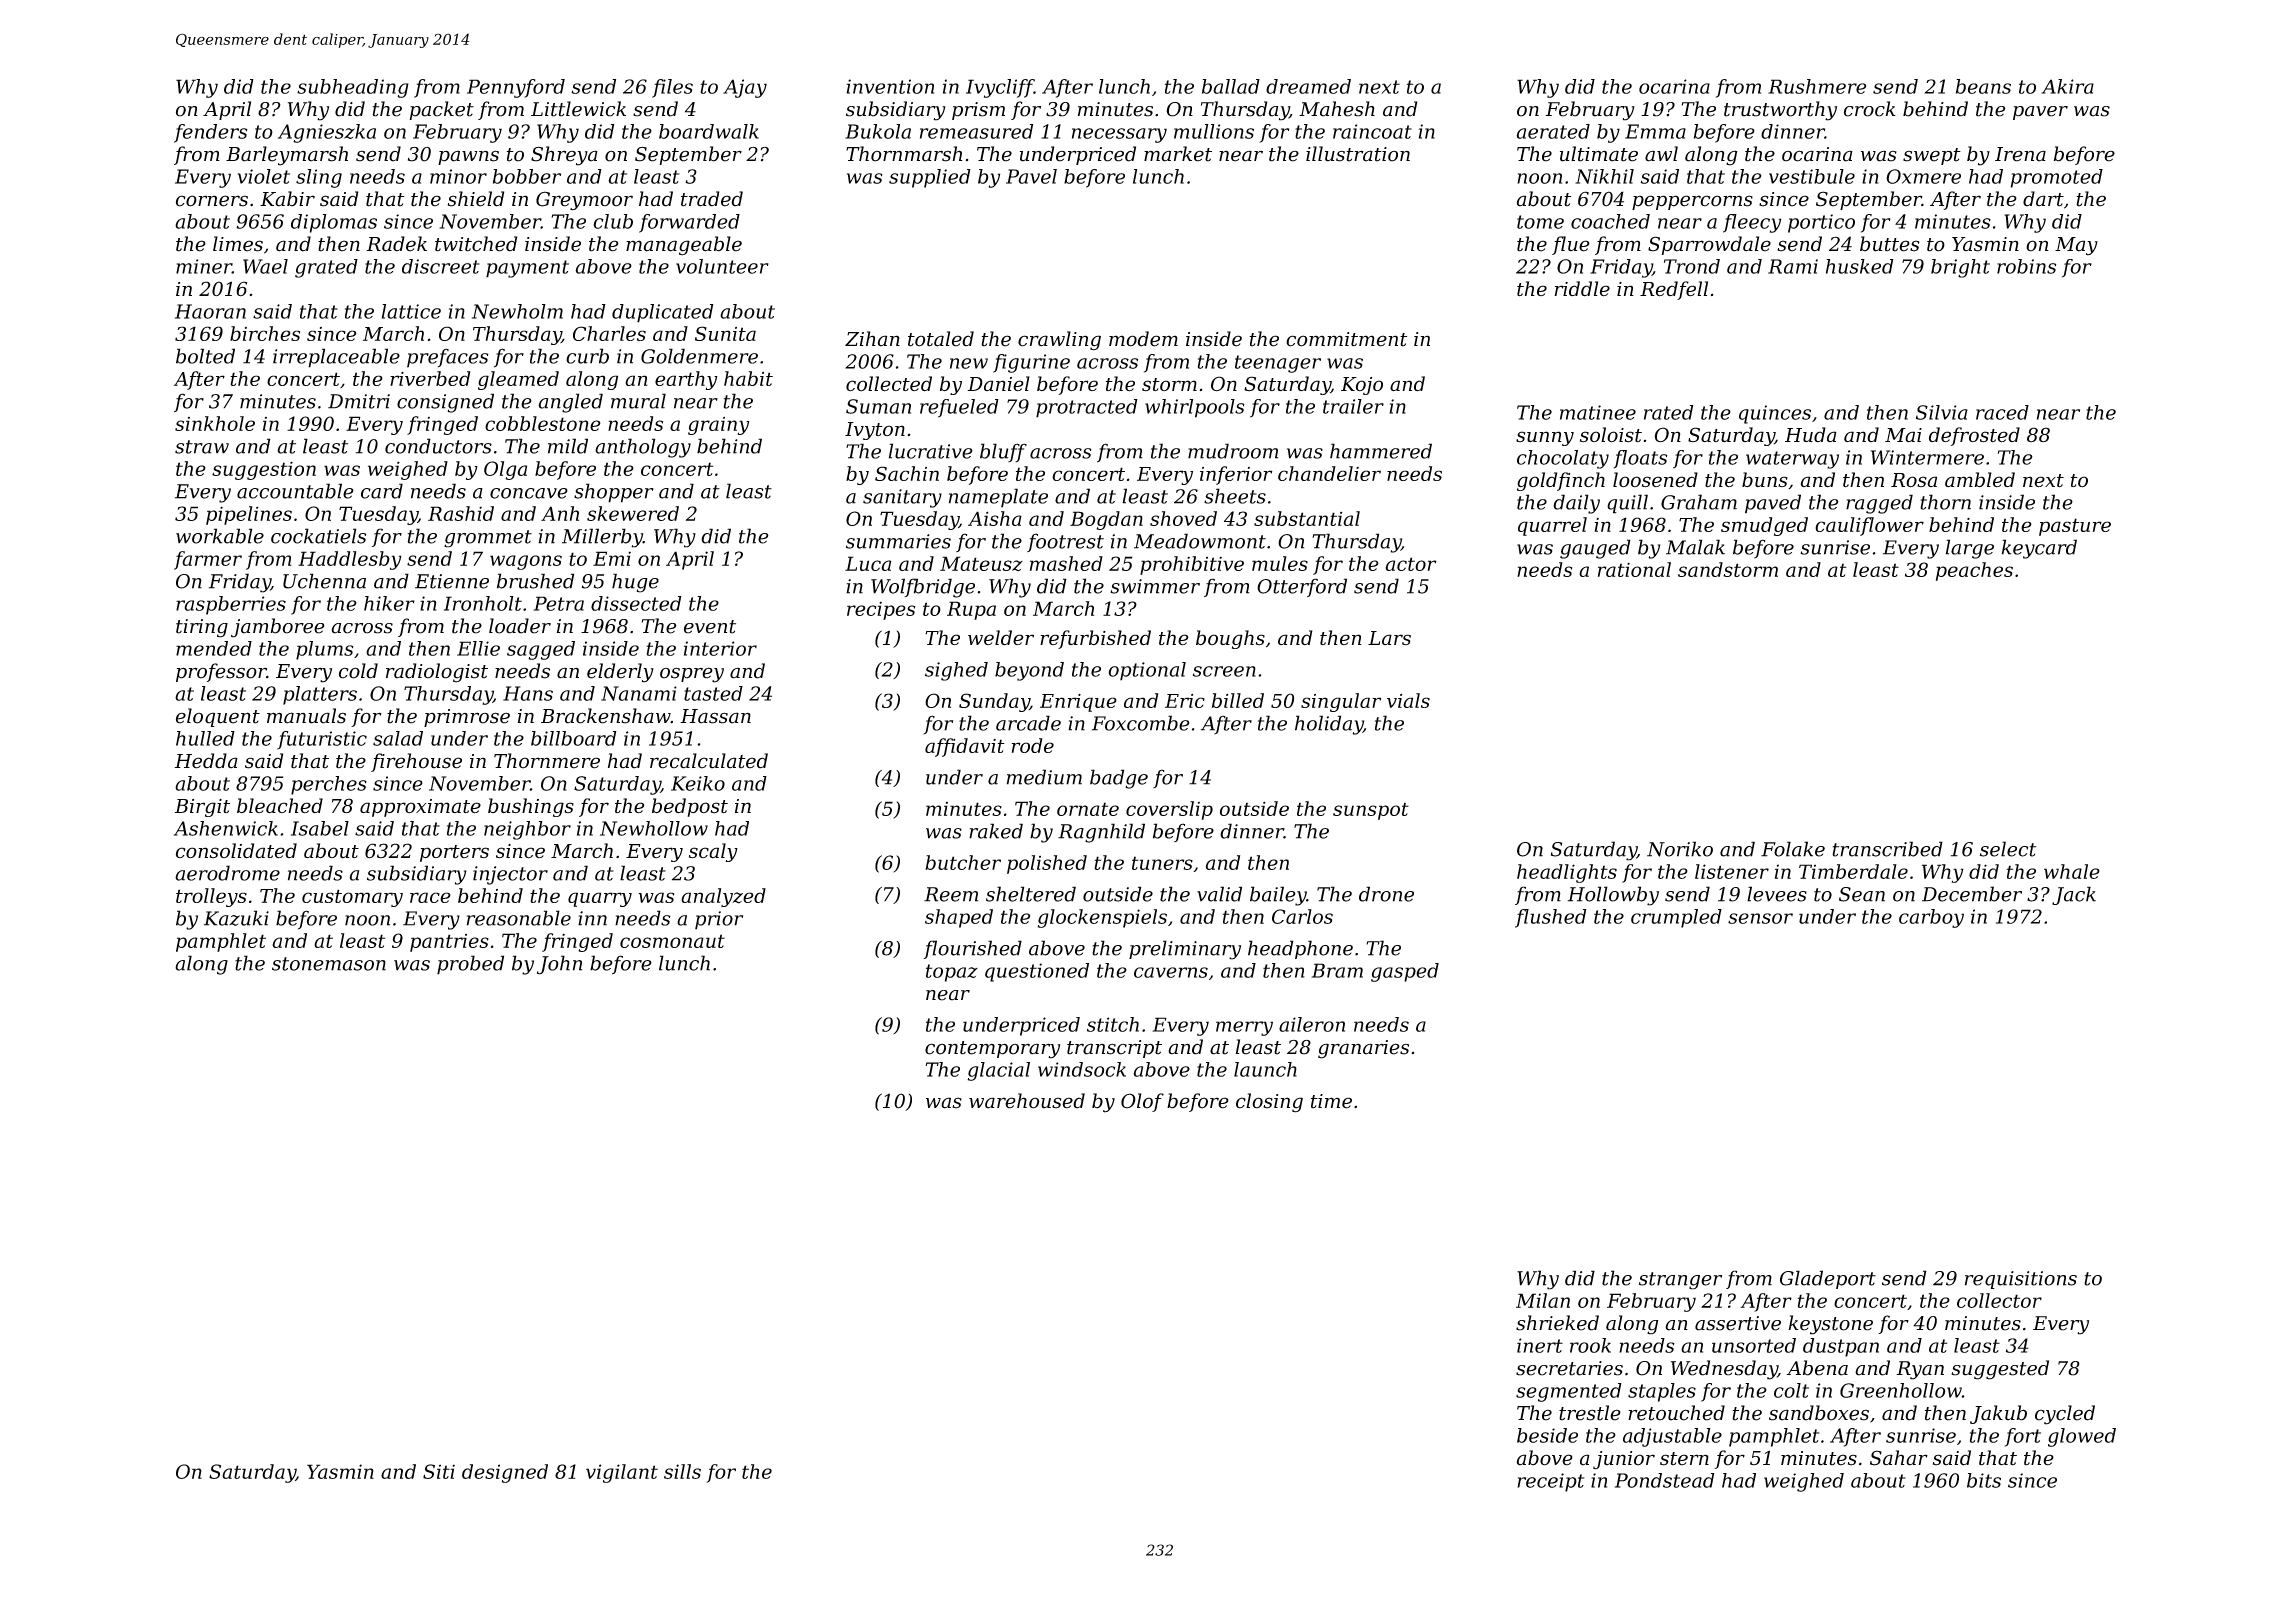 The height and width of the image is (1620, 2292). Describe the element at coordinates (2067, 86) in the image. I see `Akira` at that location.
